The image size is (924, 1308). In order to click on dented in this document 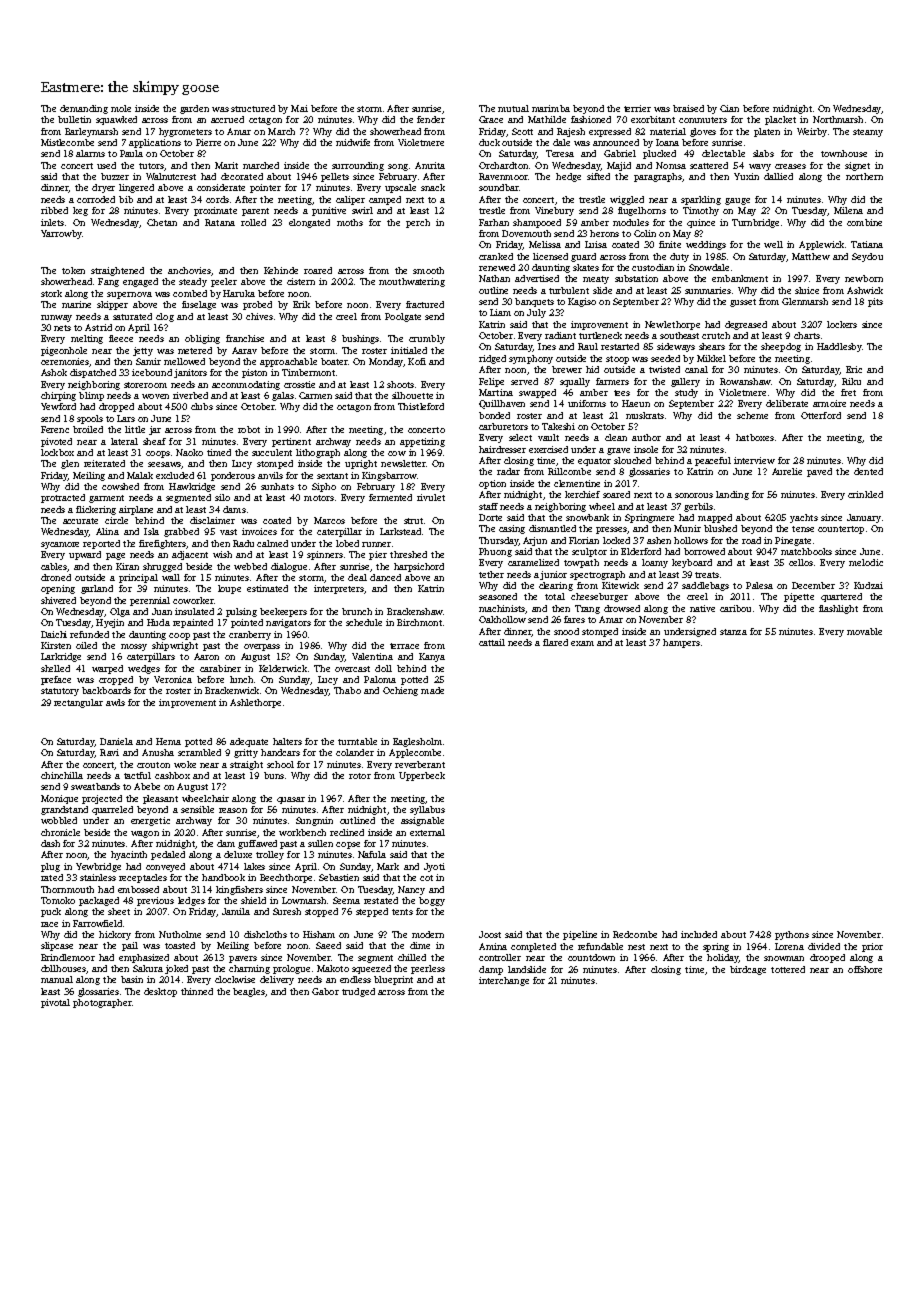, I will do `click(868, 471)`.
